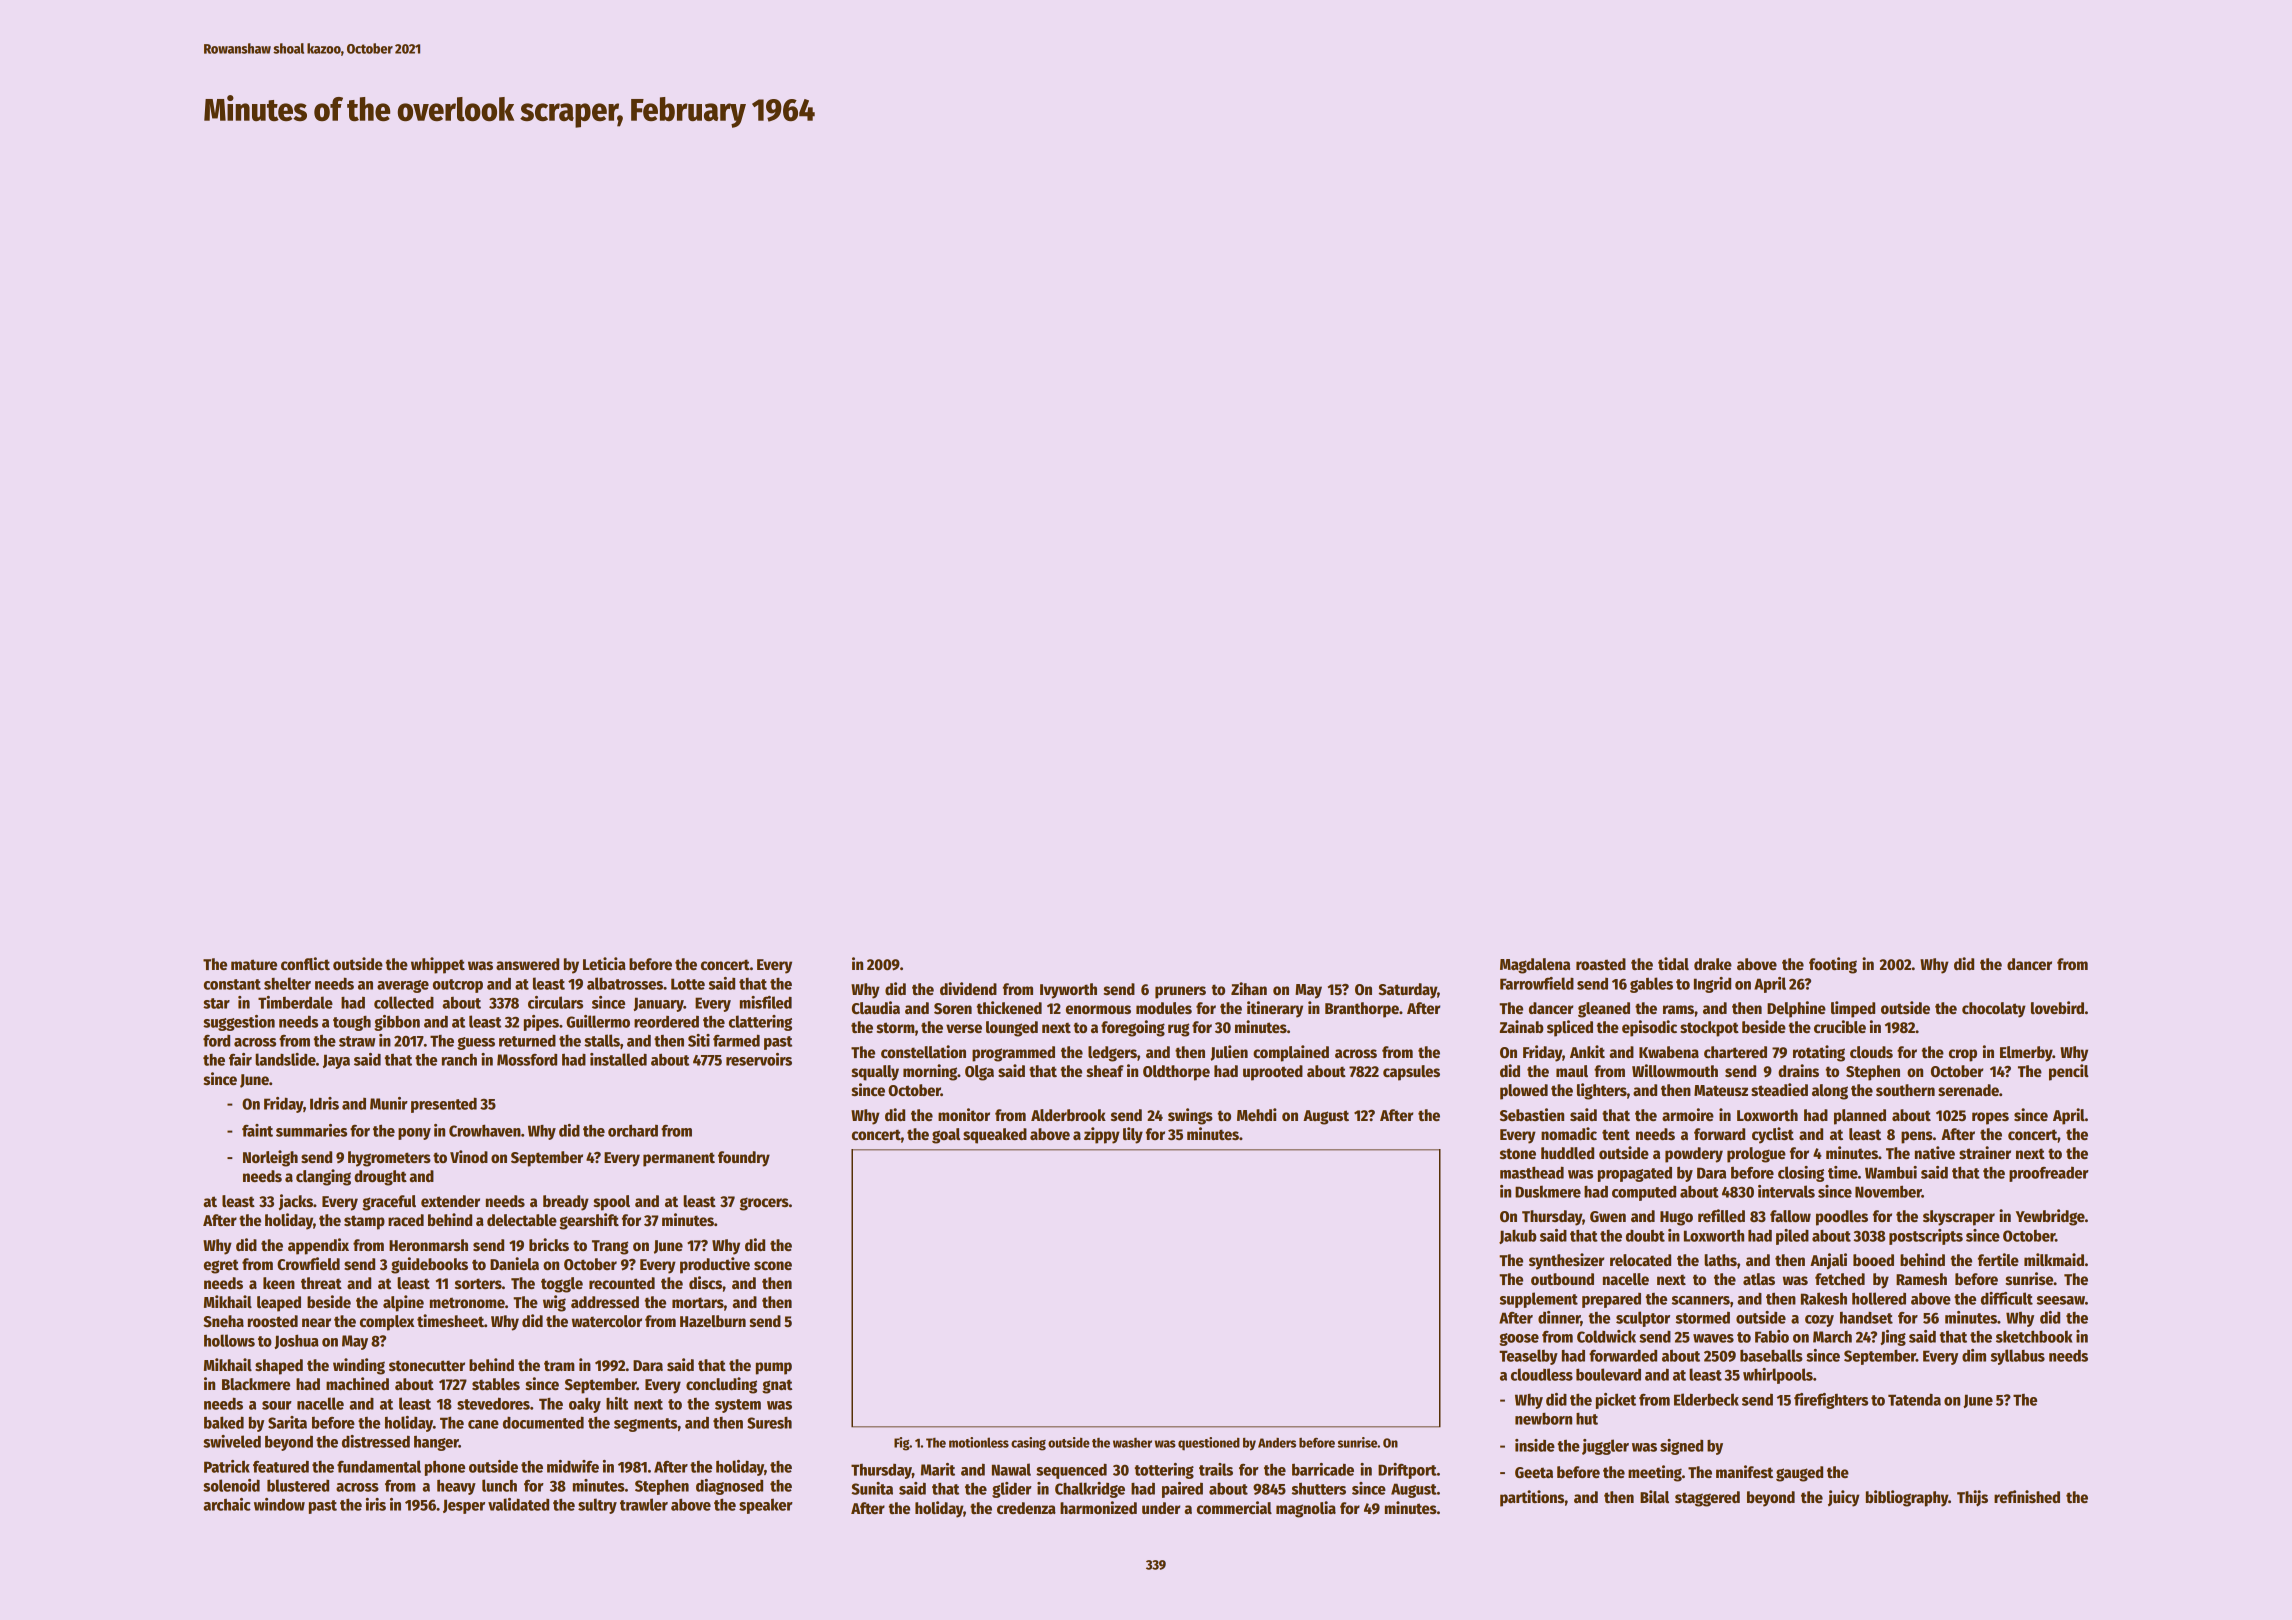 The height and width of the screenshot is (1620, 2292). What do you see at coordinates (232, 984) in the screenshot?
I see `constant` at bounding box center [232, 984].
